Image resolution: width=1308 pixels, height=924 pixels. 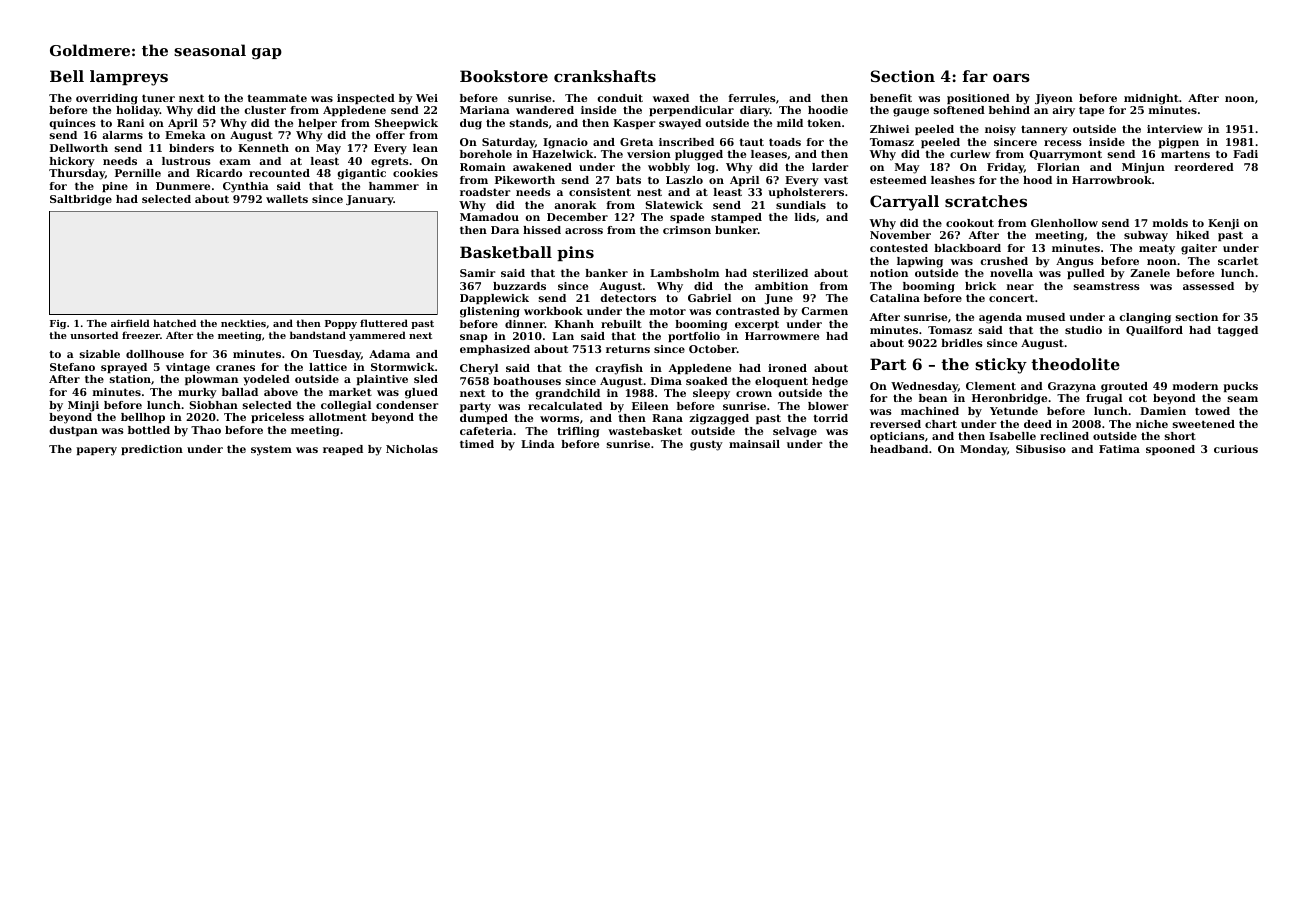 What do you see at coordinates (785, 142) in the screenshot?
I see `toads` at bounding box center [785, 142].
